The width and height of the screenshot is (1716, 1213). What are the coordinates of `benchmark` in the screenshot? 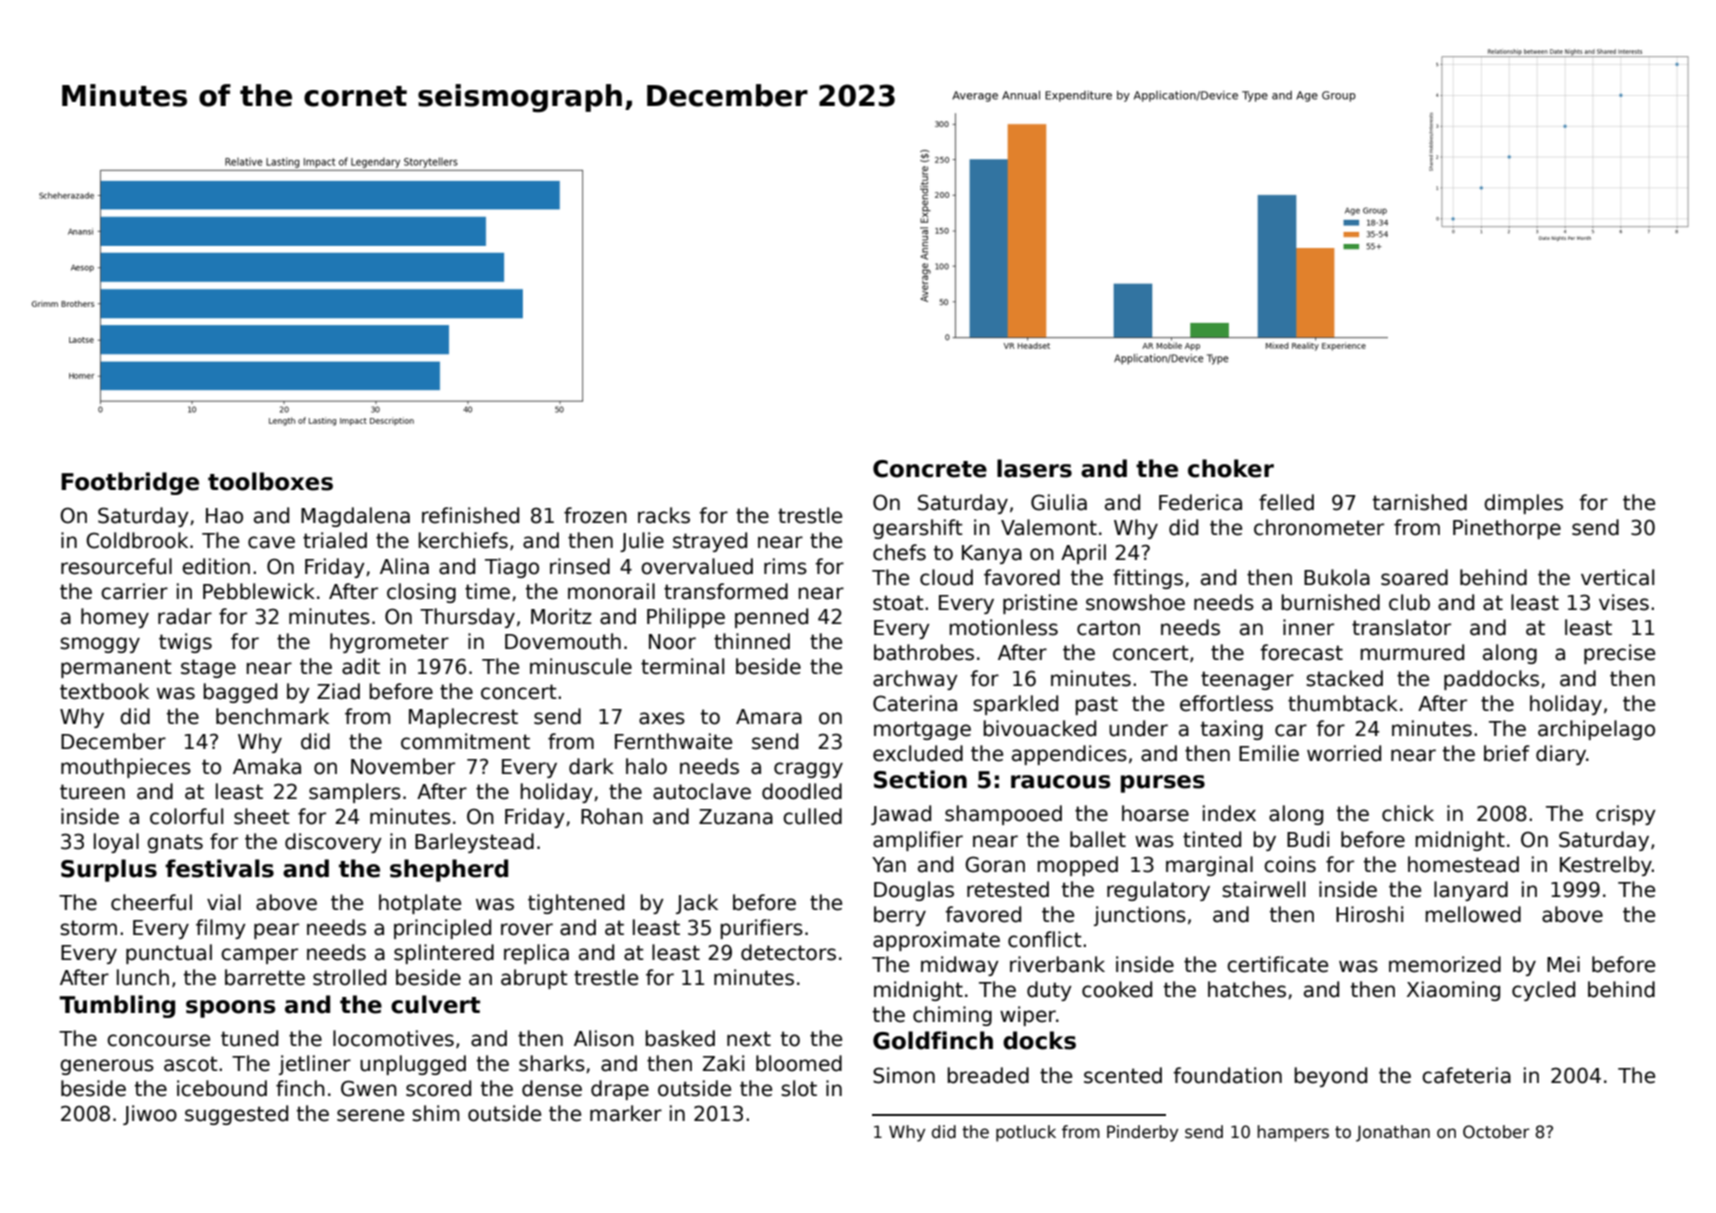 It's located at (272, 716).
